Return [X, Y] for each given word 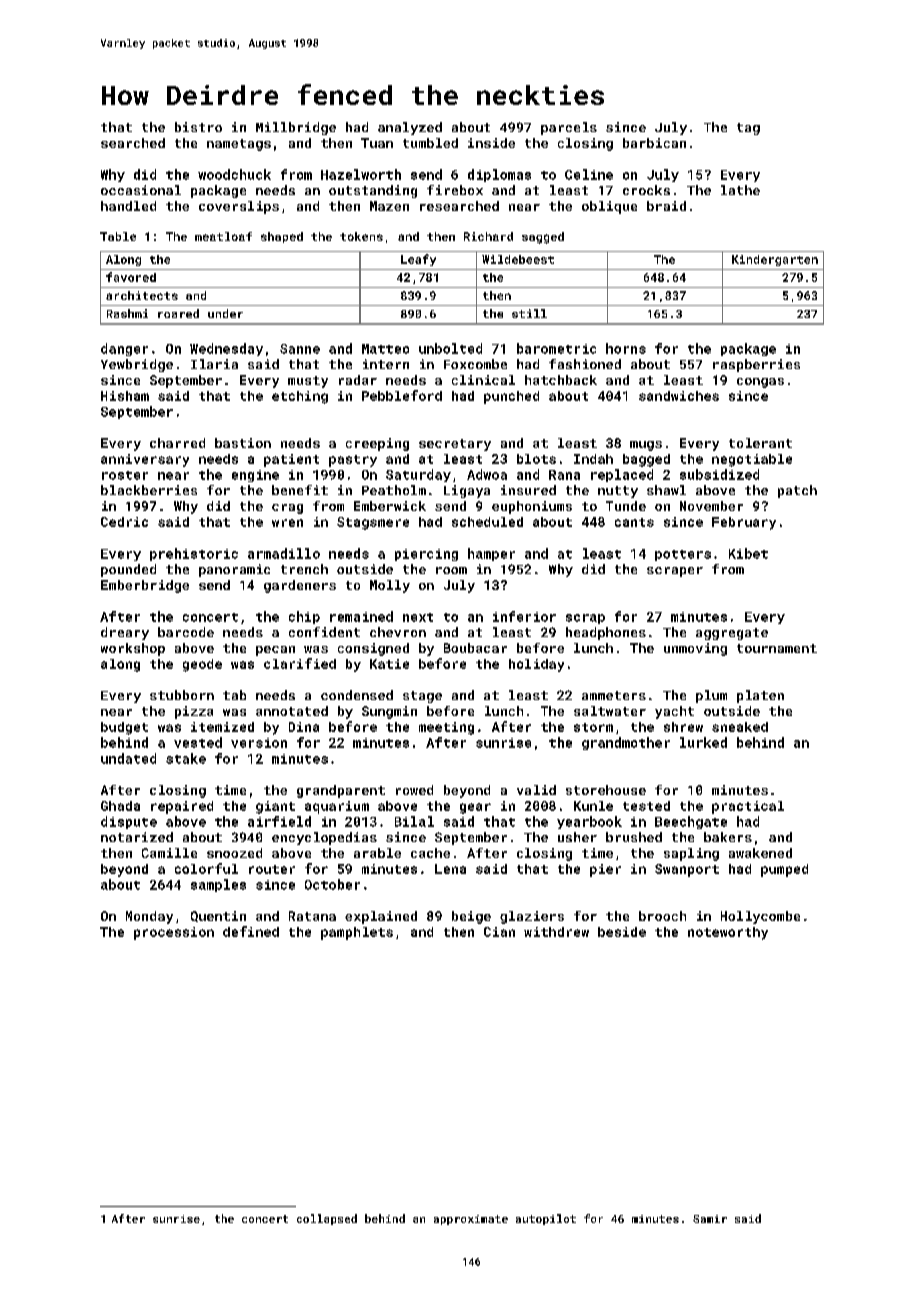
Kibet [748, 553]
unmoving [695, 649]
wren [287, 523]
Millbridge [296, 128]
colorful [206, 868]
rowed [414, 790]
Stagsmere [373, 523]
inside [491, 143]
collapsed [327, 1219]
